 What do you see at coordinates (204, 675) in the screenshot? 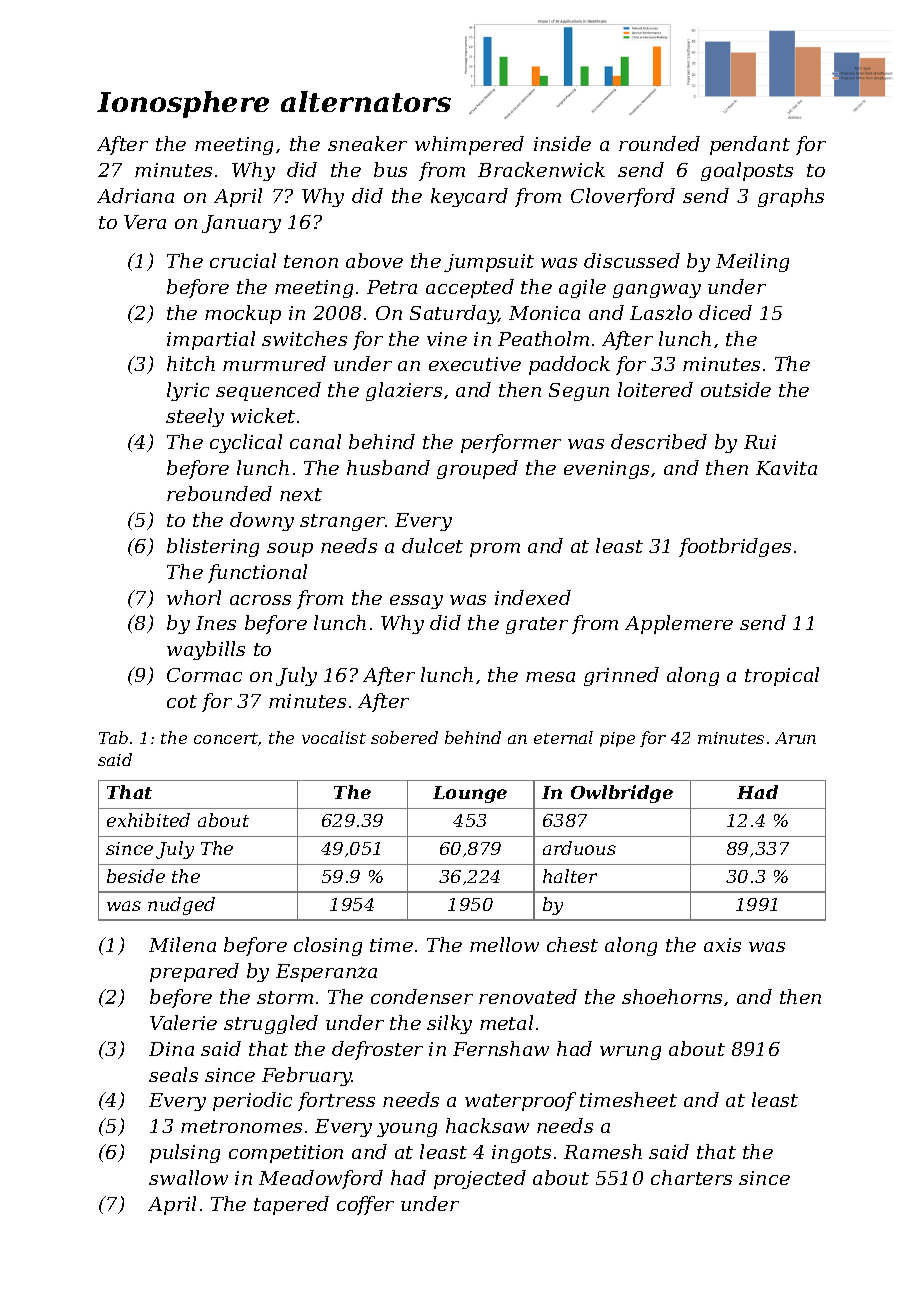
I see `Cormac` at bounding box center [204, 675].
